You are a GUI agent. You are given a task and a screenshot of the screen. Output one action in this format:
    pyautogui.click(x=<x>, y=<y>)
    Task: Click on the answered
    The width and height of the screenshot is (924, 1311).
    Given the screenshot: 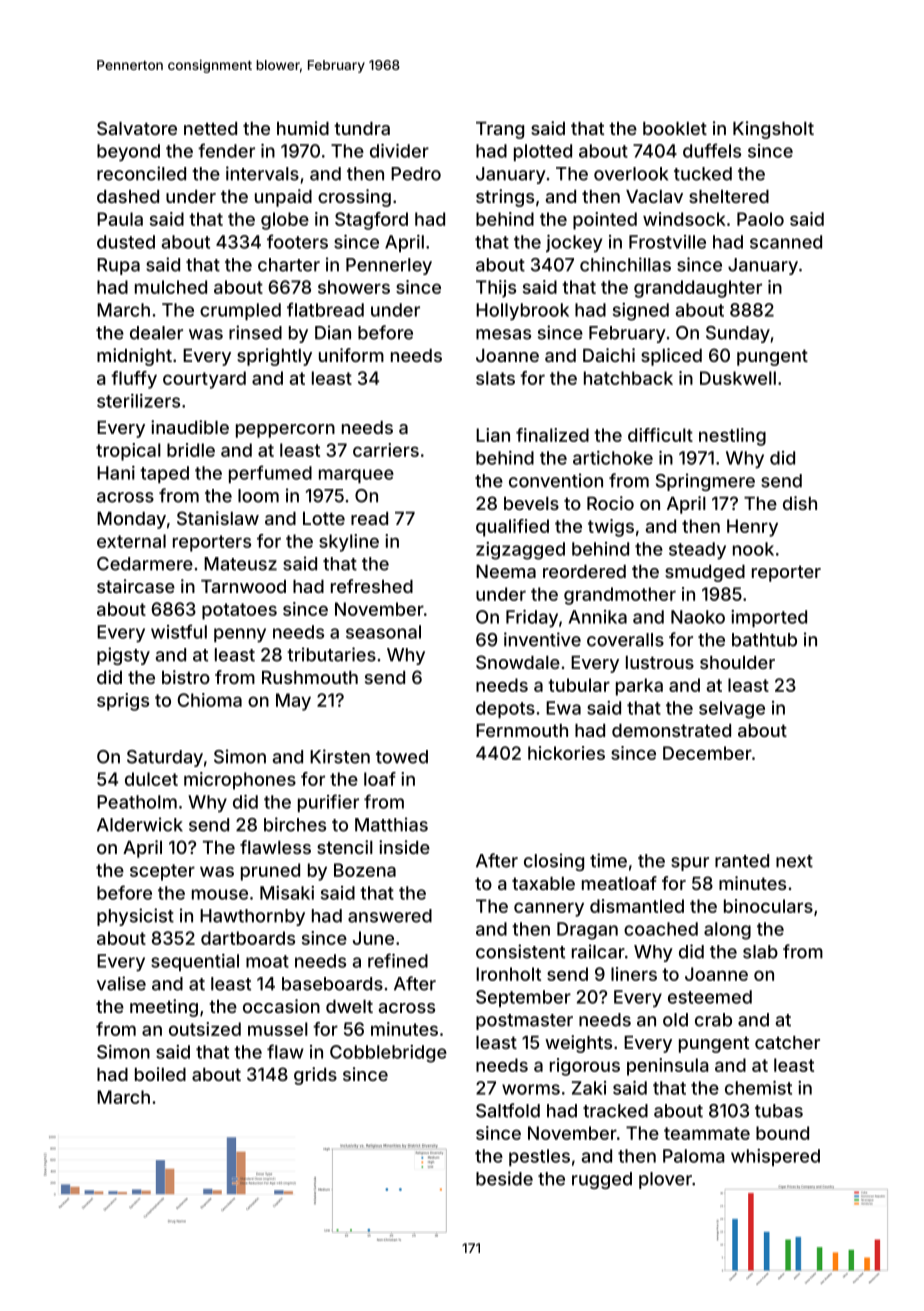 What is the action you would take?
    pyautogui.click(x=390, y=916)
